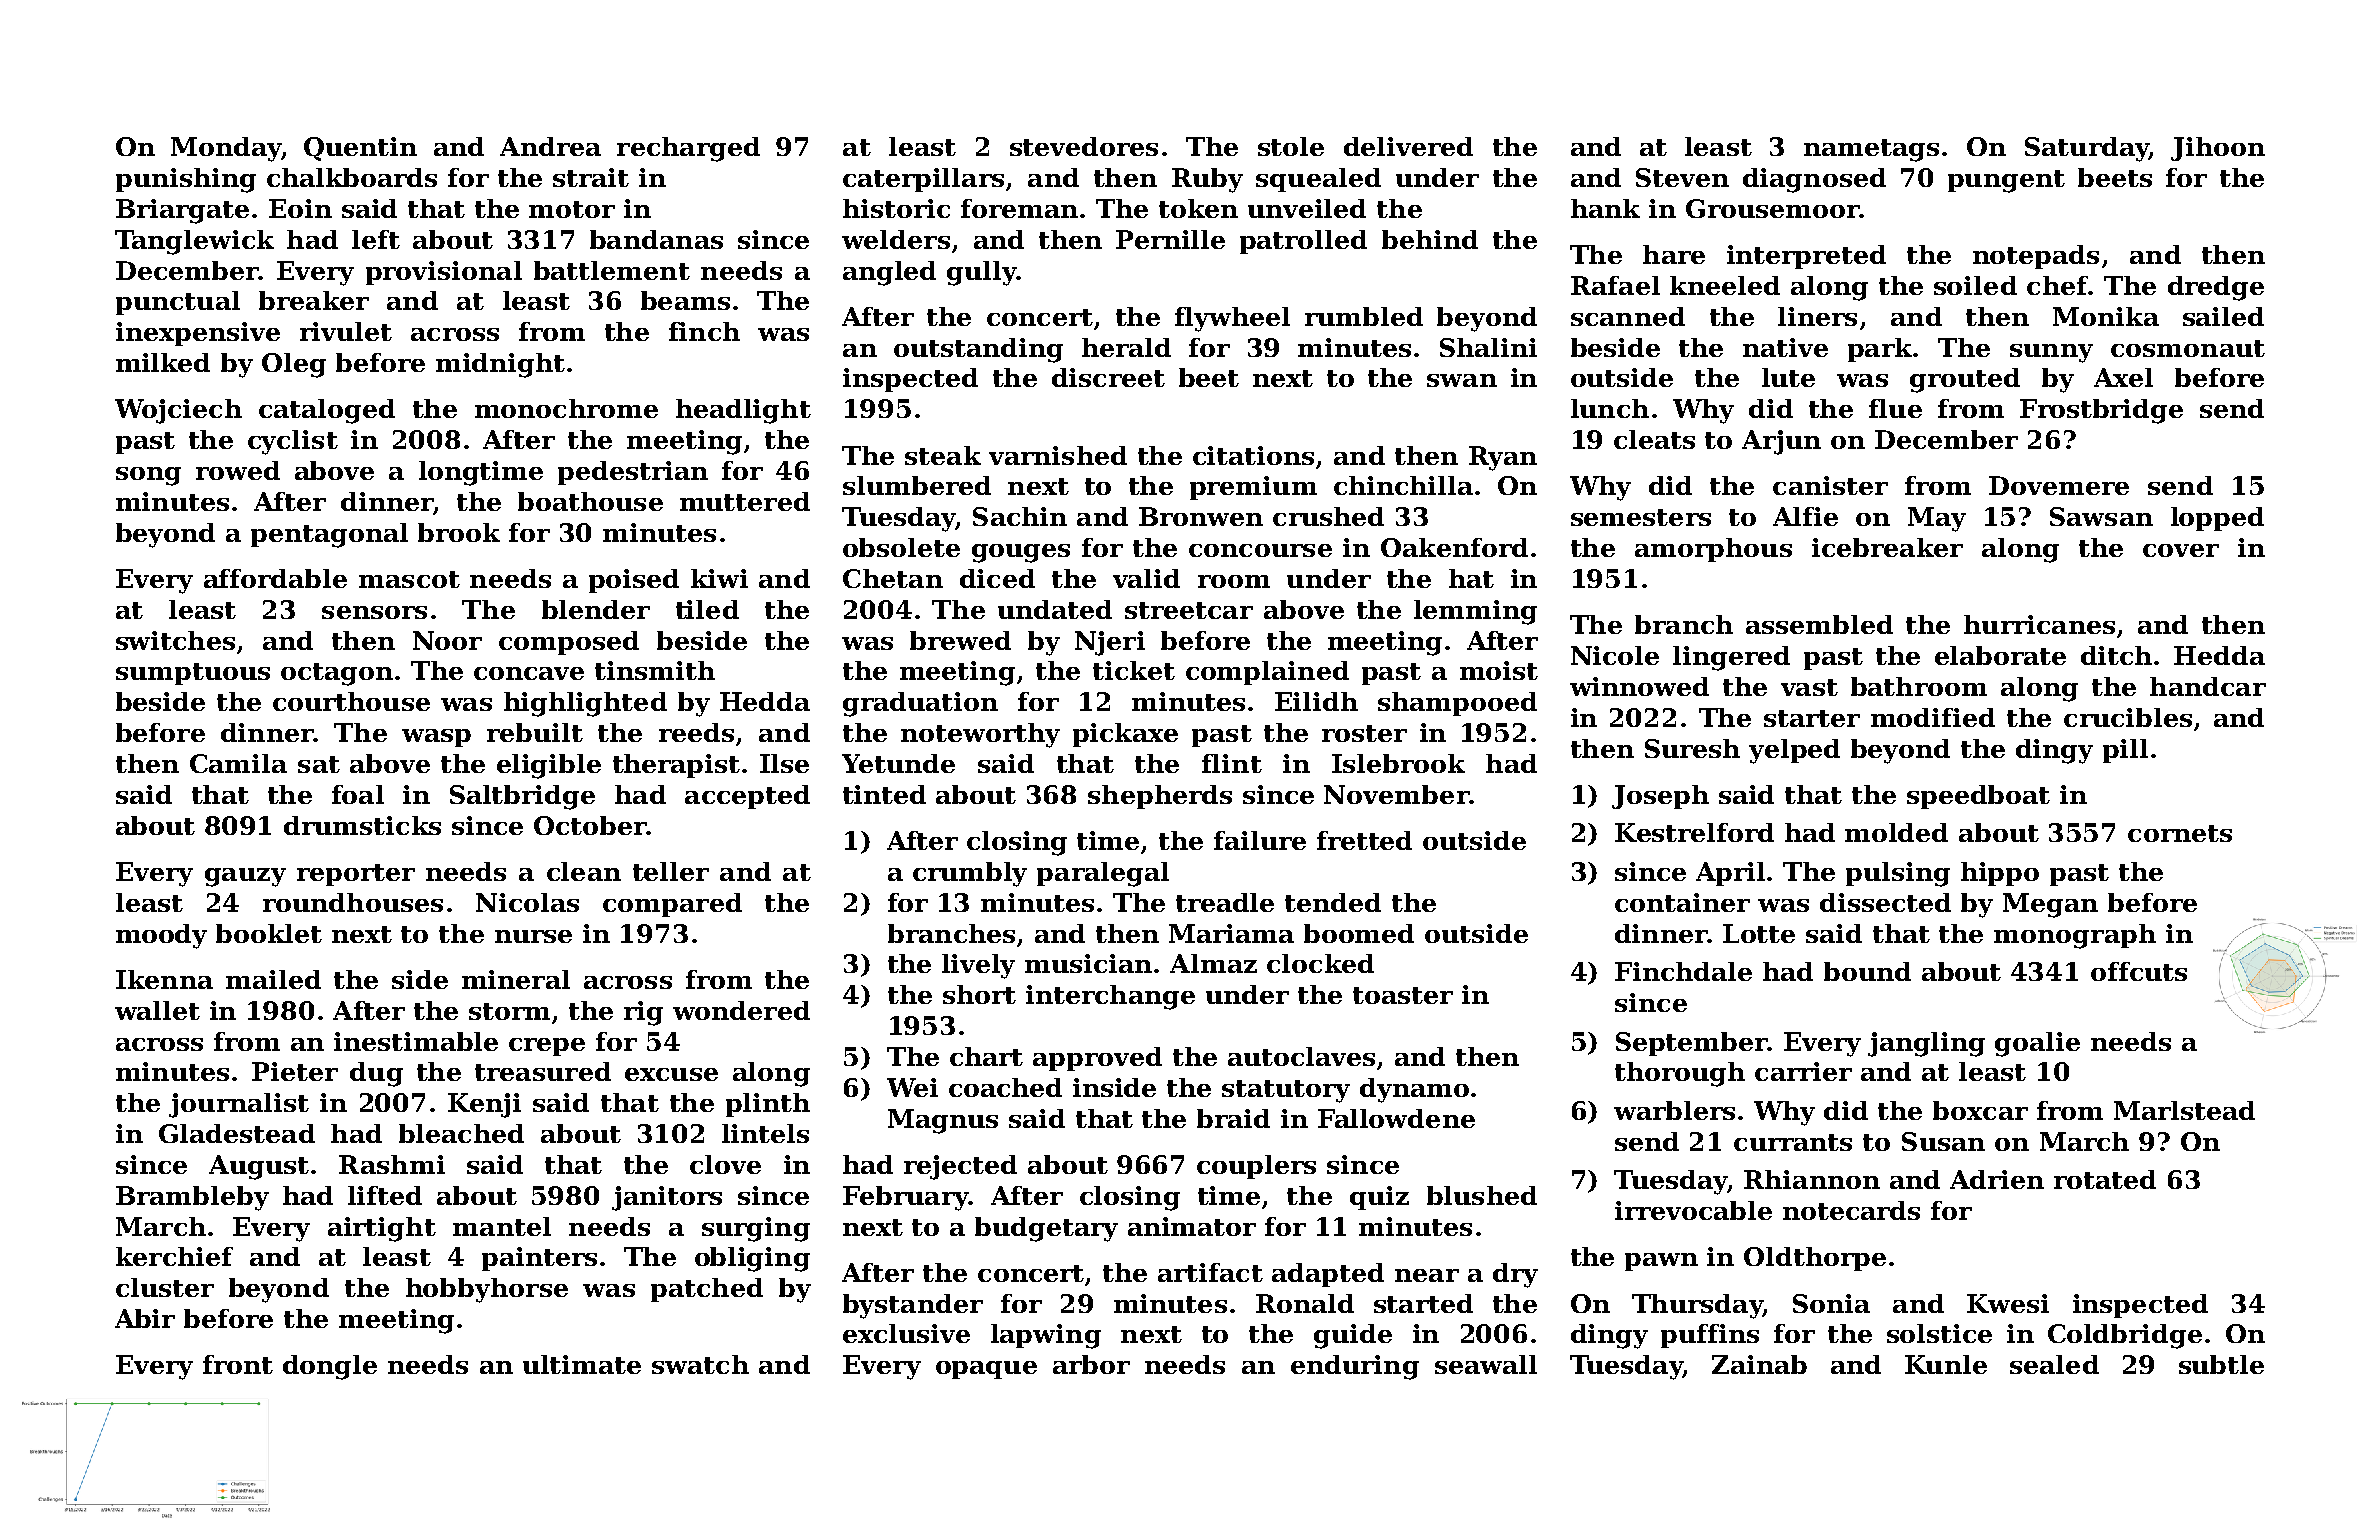 Image resolution: width=2380 pixels, height=1540 pixels. Describe the element at coordinates (2101, 516) in the screenshot. I see `Sawsan` at that location.
